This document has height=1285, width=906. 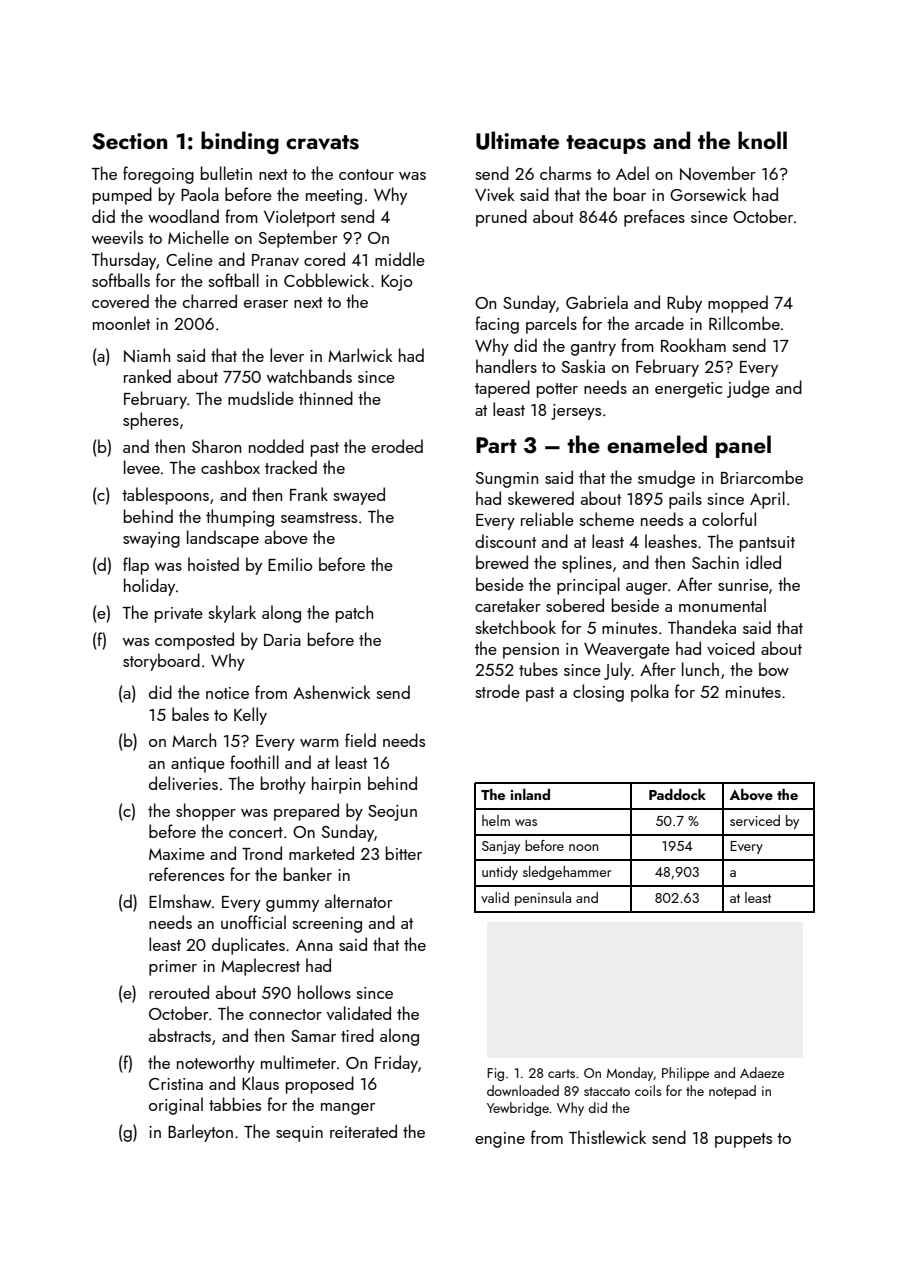 I want to click on Thistlewick, so click(x=607, y=1137).
